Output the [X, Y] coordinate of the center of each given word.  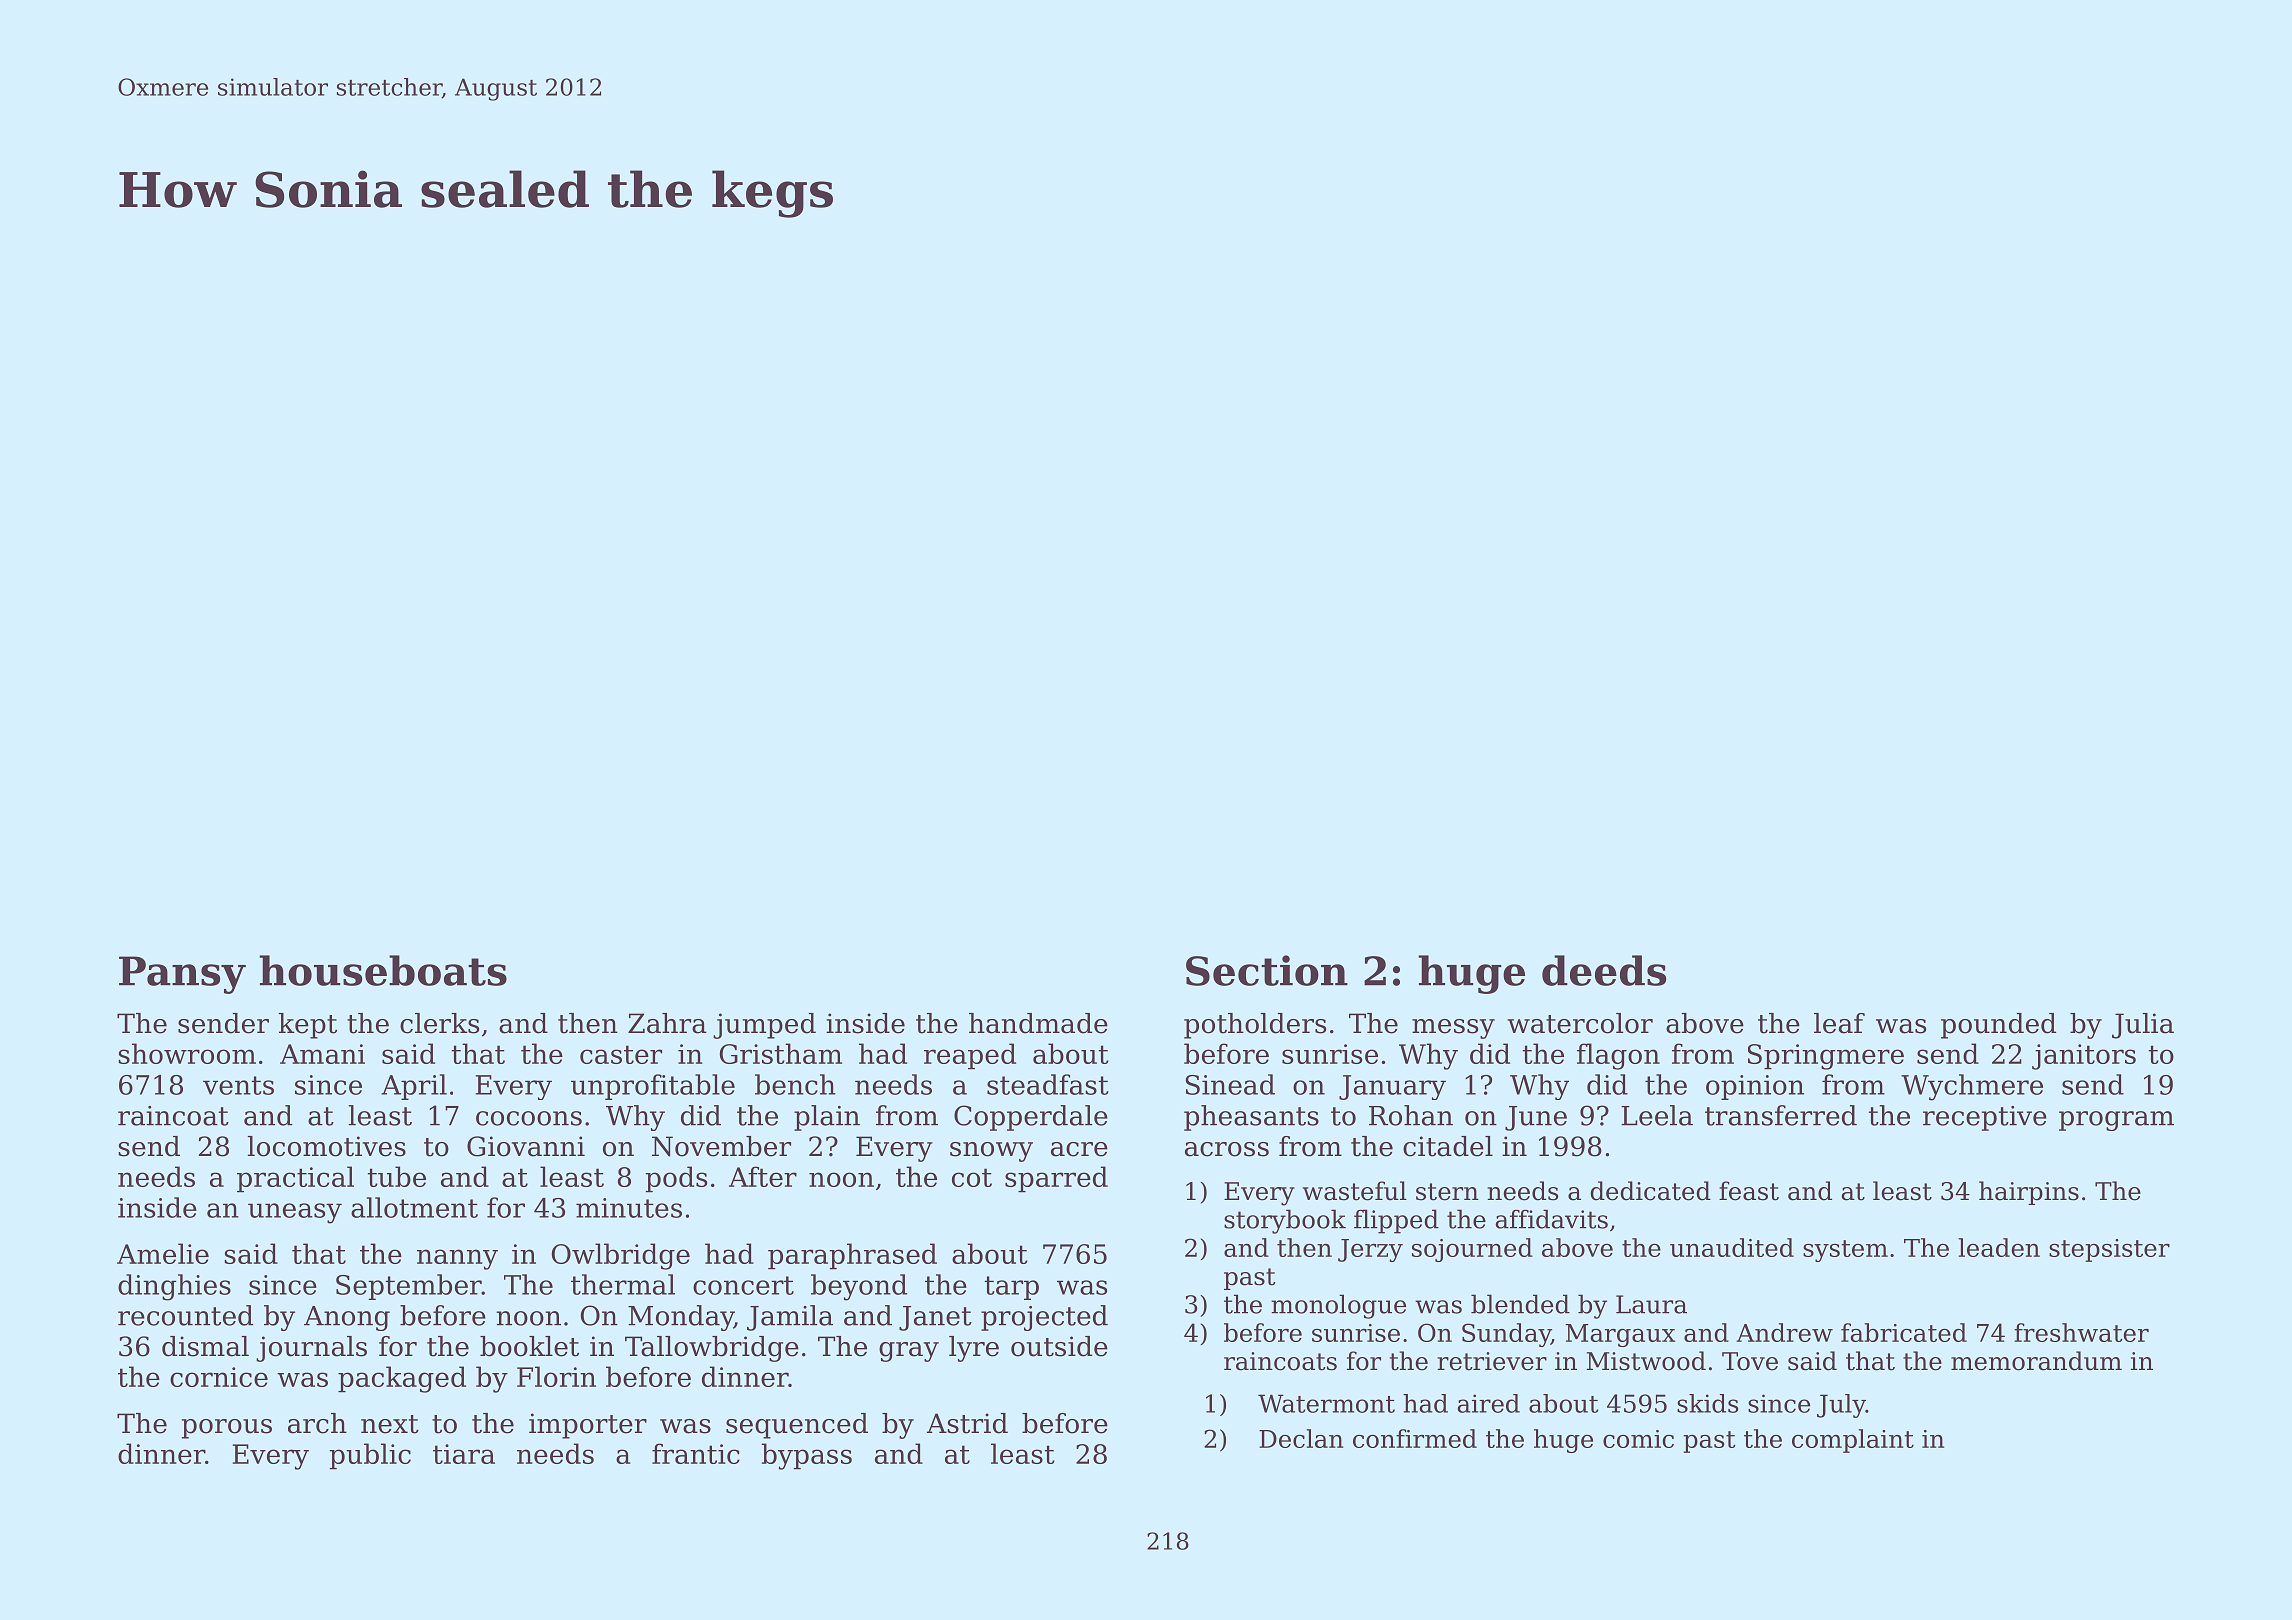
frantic [696, 1453]
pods [676, 1179]
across [1227, 1149]
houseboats [383, 970]
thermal [623, 1284]
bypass [807, 1456]
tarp [1012, 1288]
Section [1267, 970]
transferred [1781, 1115]
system [1845, 1251]
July [1841, 1406]
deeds [1604, 970]
